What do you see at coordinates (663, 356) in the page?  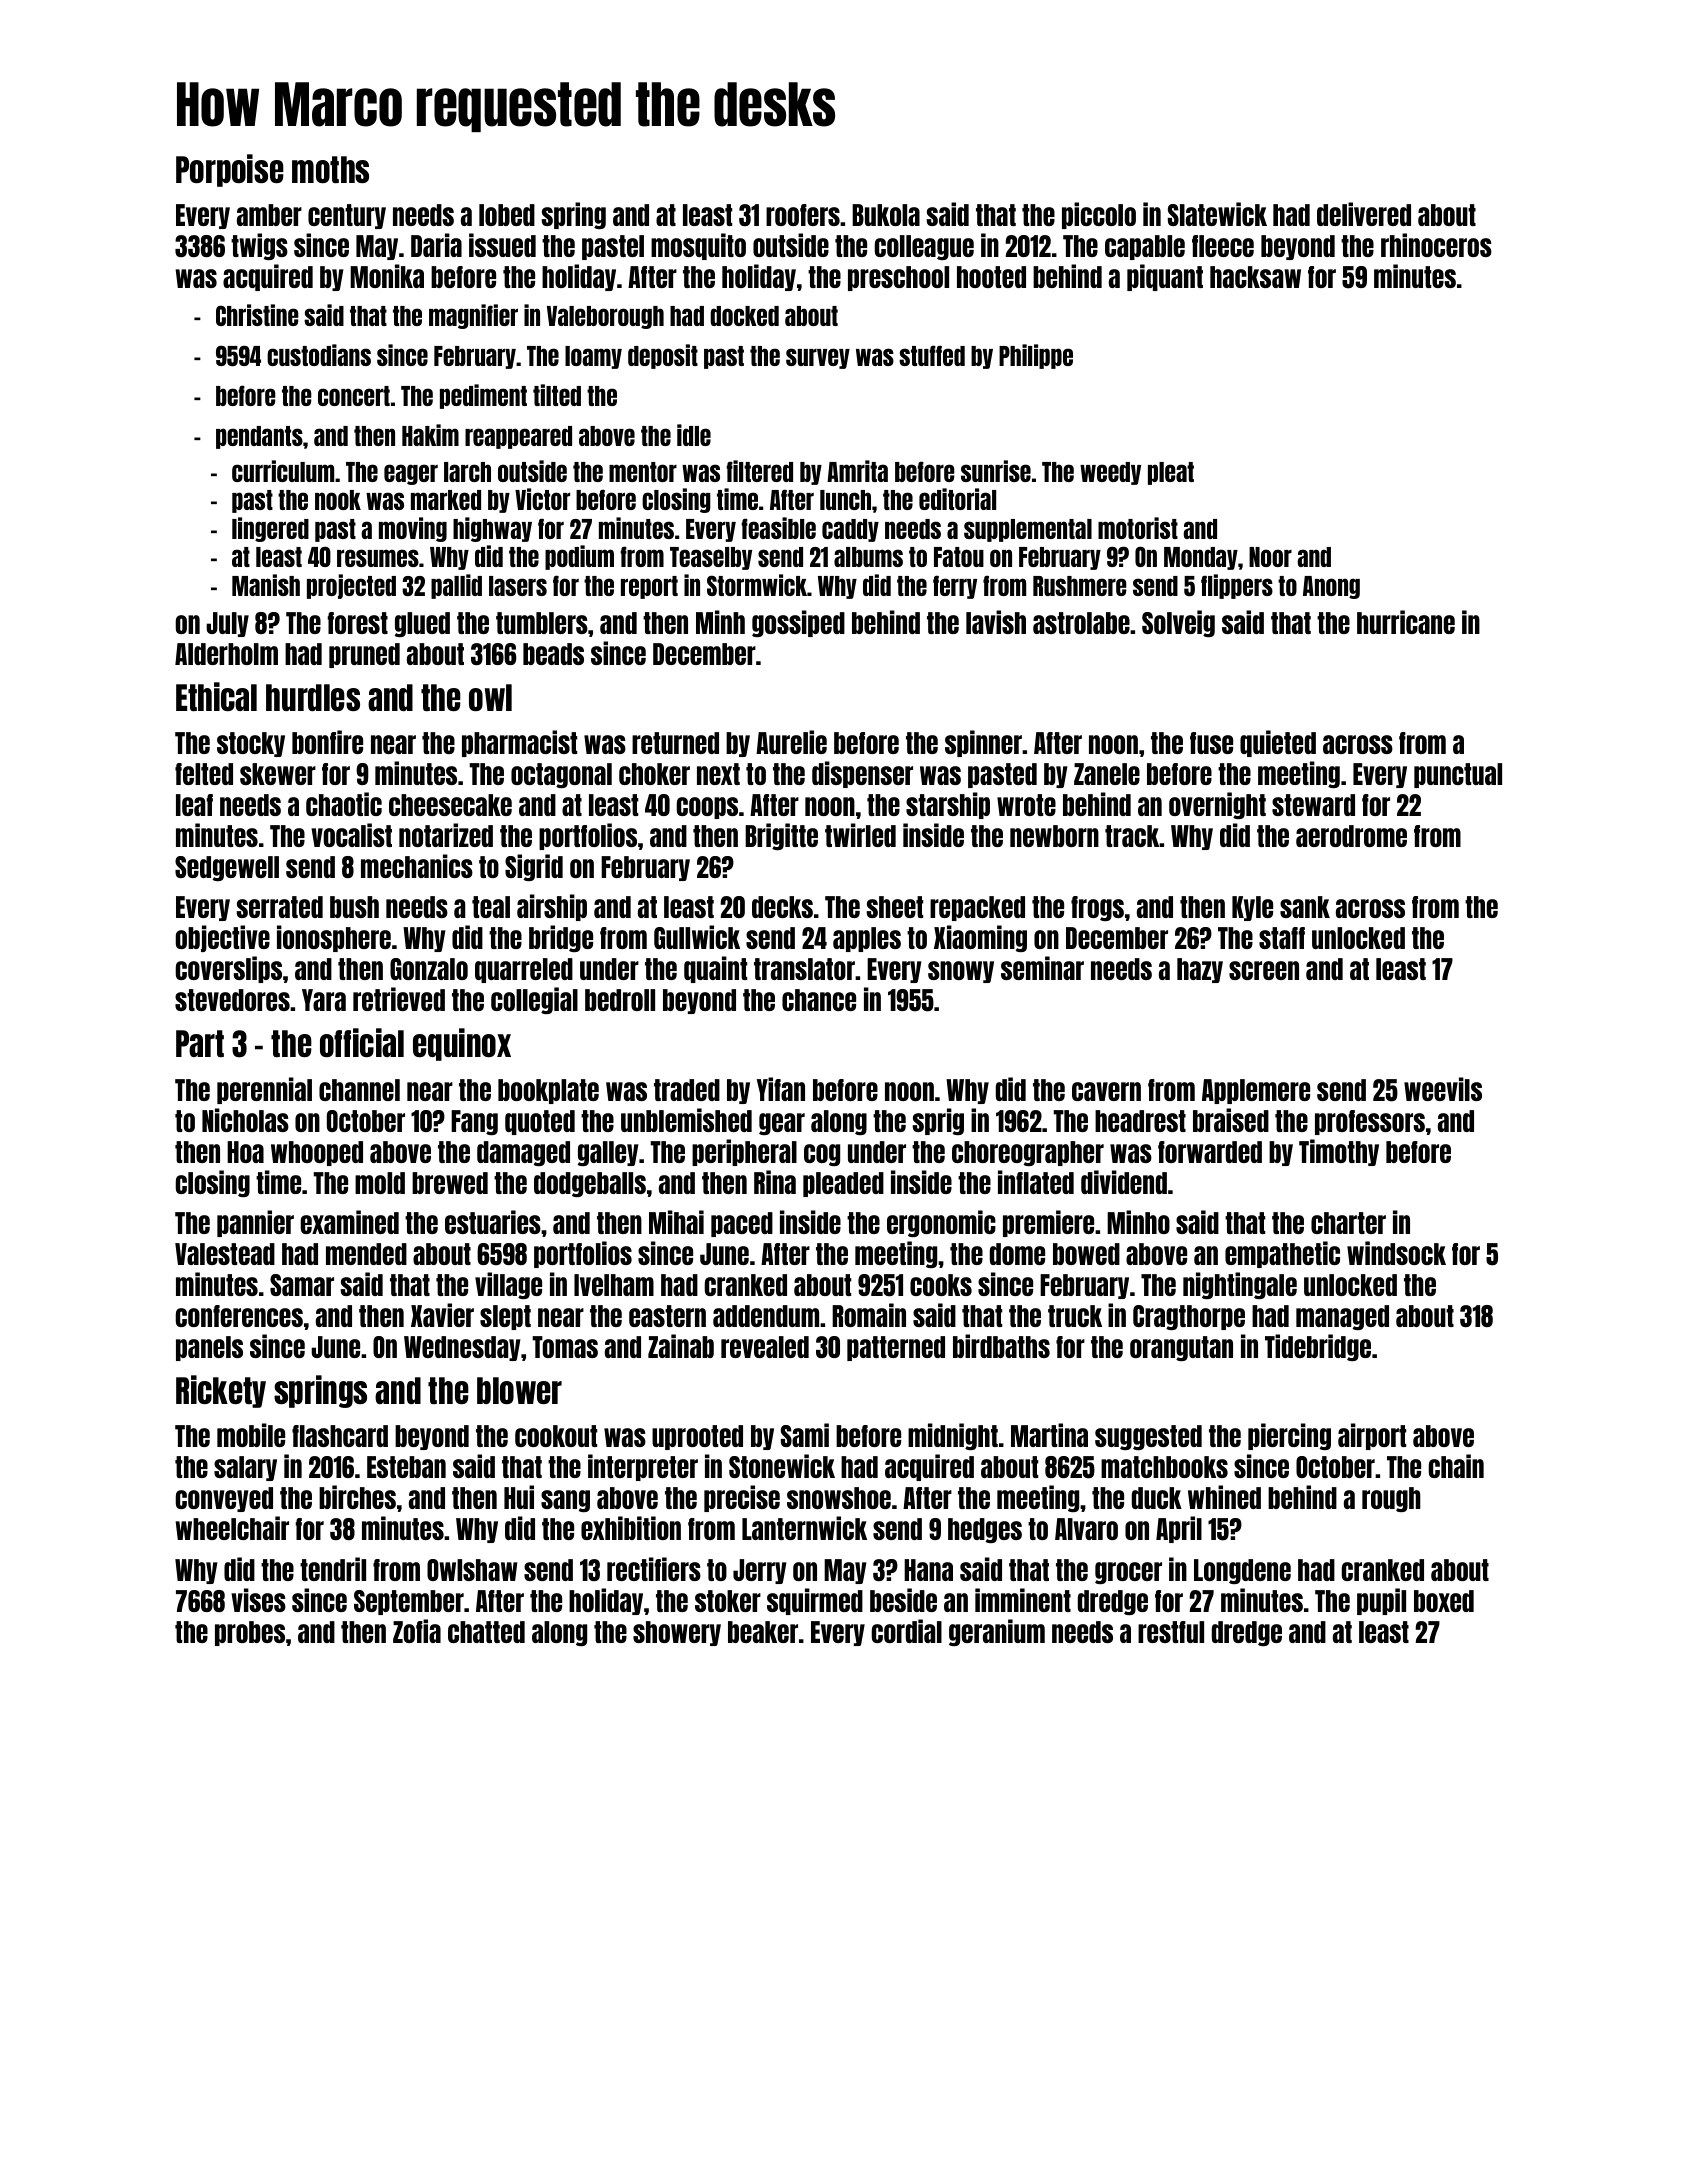 I see `deposit` at bounding box center [663, 356].
